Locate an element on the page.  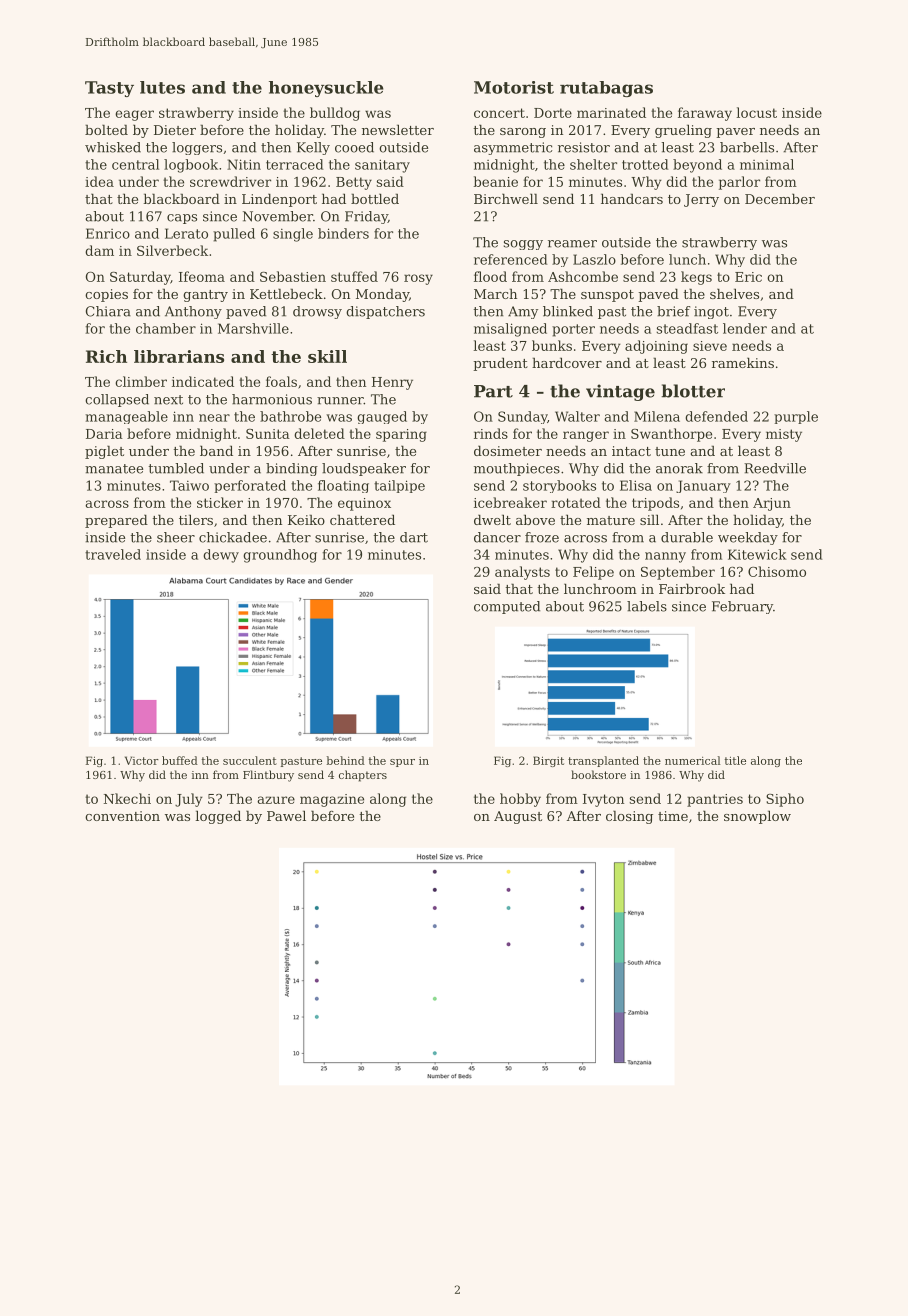
Tasty is located at coordinates (109, 89).
